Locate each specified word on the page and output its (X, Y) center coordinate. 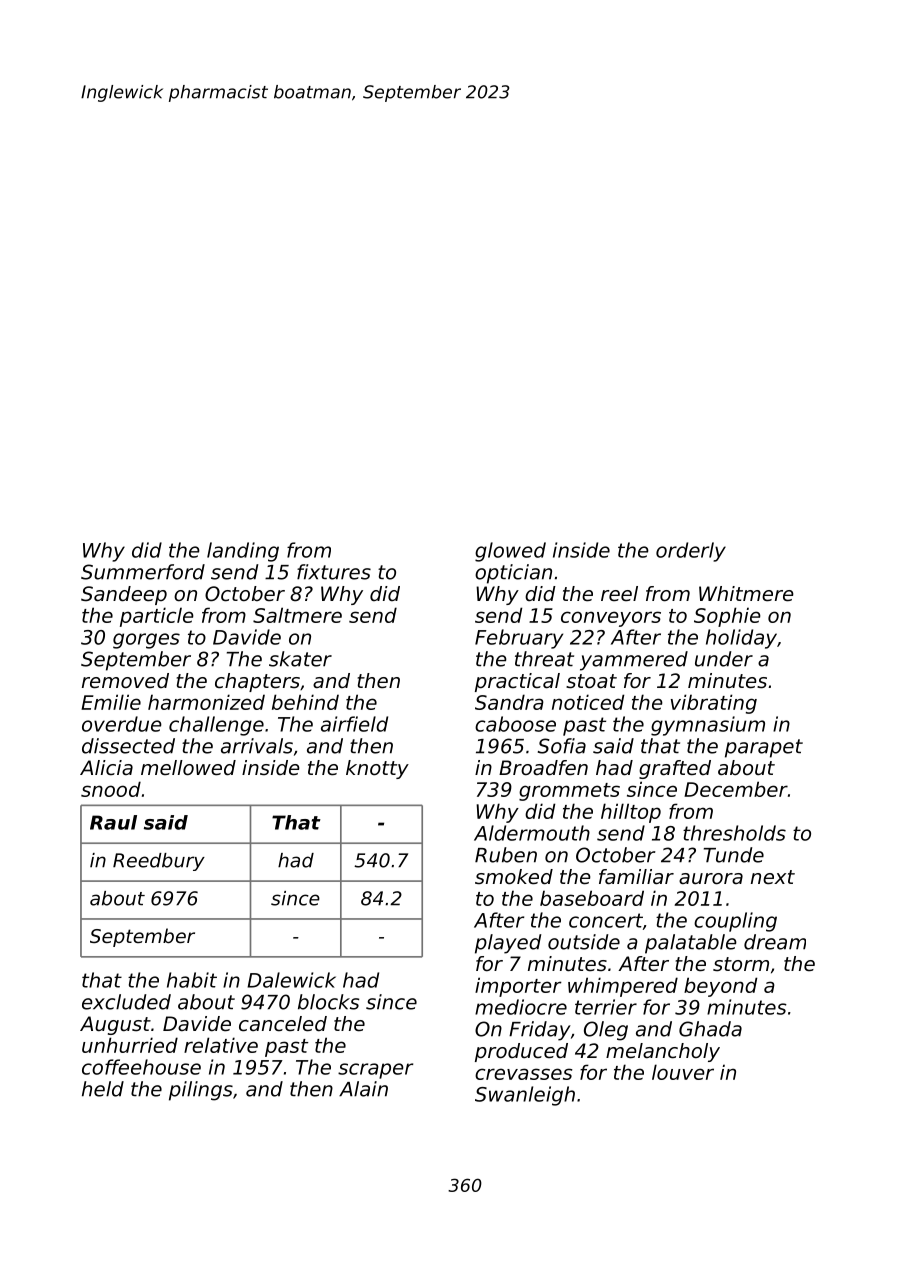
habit (192, 980)
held (103, 1089)
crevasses (524, 1074)
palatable (691, 944)
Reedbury (159, 862)
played (508, 944)
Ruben (506, 855)
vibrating (714, 704)
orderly (691, 552)
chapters (257, 682)
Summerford (143, 572)
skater (300, 659)
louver (683, 1072)
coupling (735, 922)
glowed (510, 552)
